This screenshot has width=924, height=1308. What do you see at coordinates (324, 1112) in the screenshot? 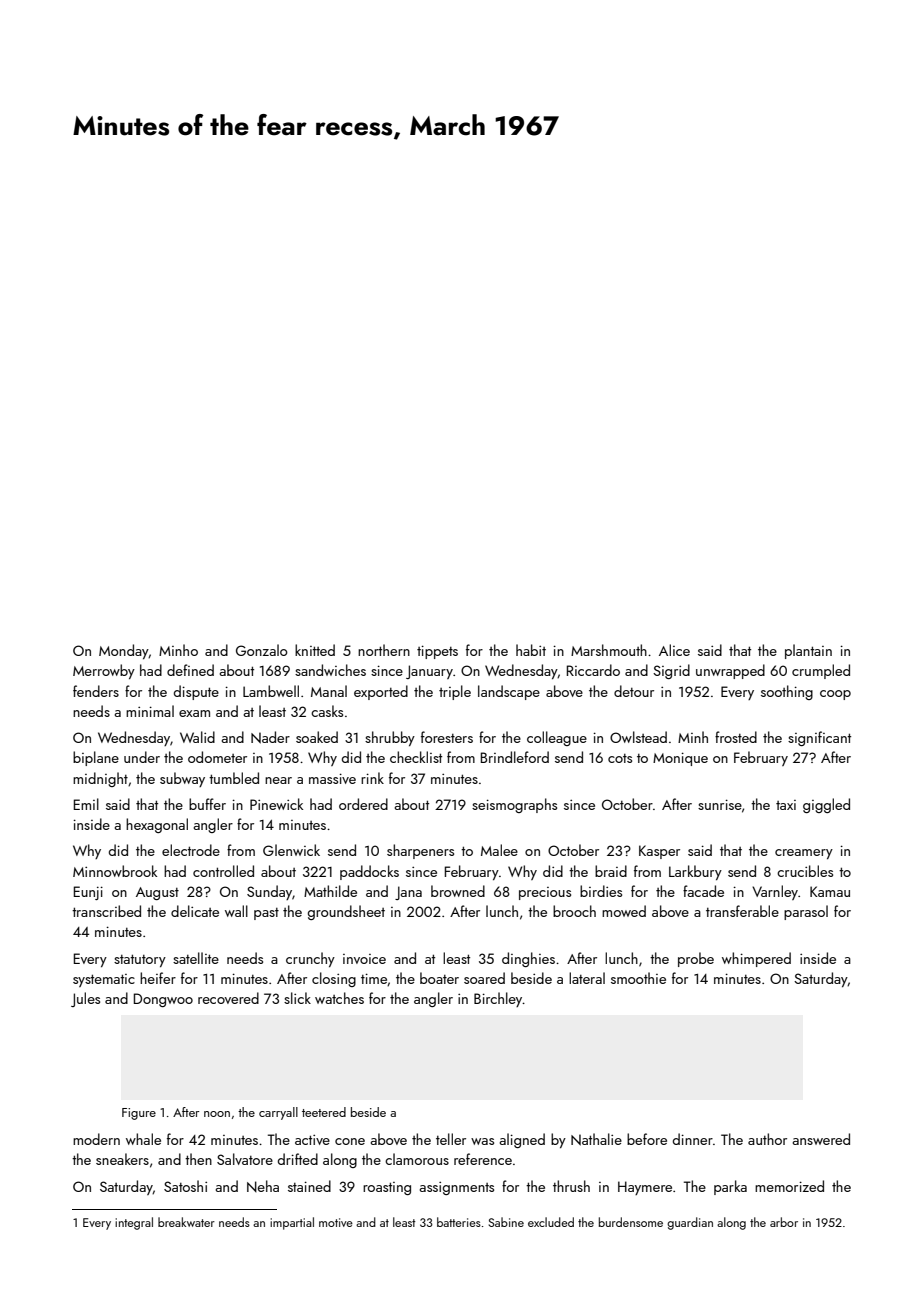
I see `teetered` at bounding box center [324, 1112].
